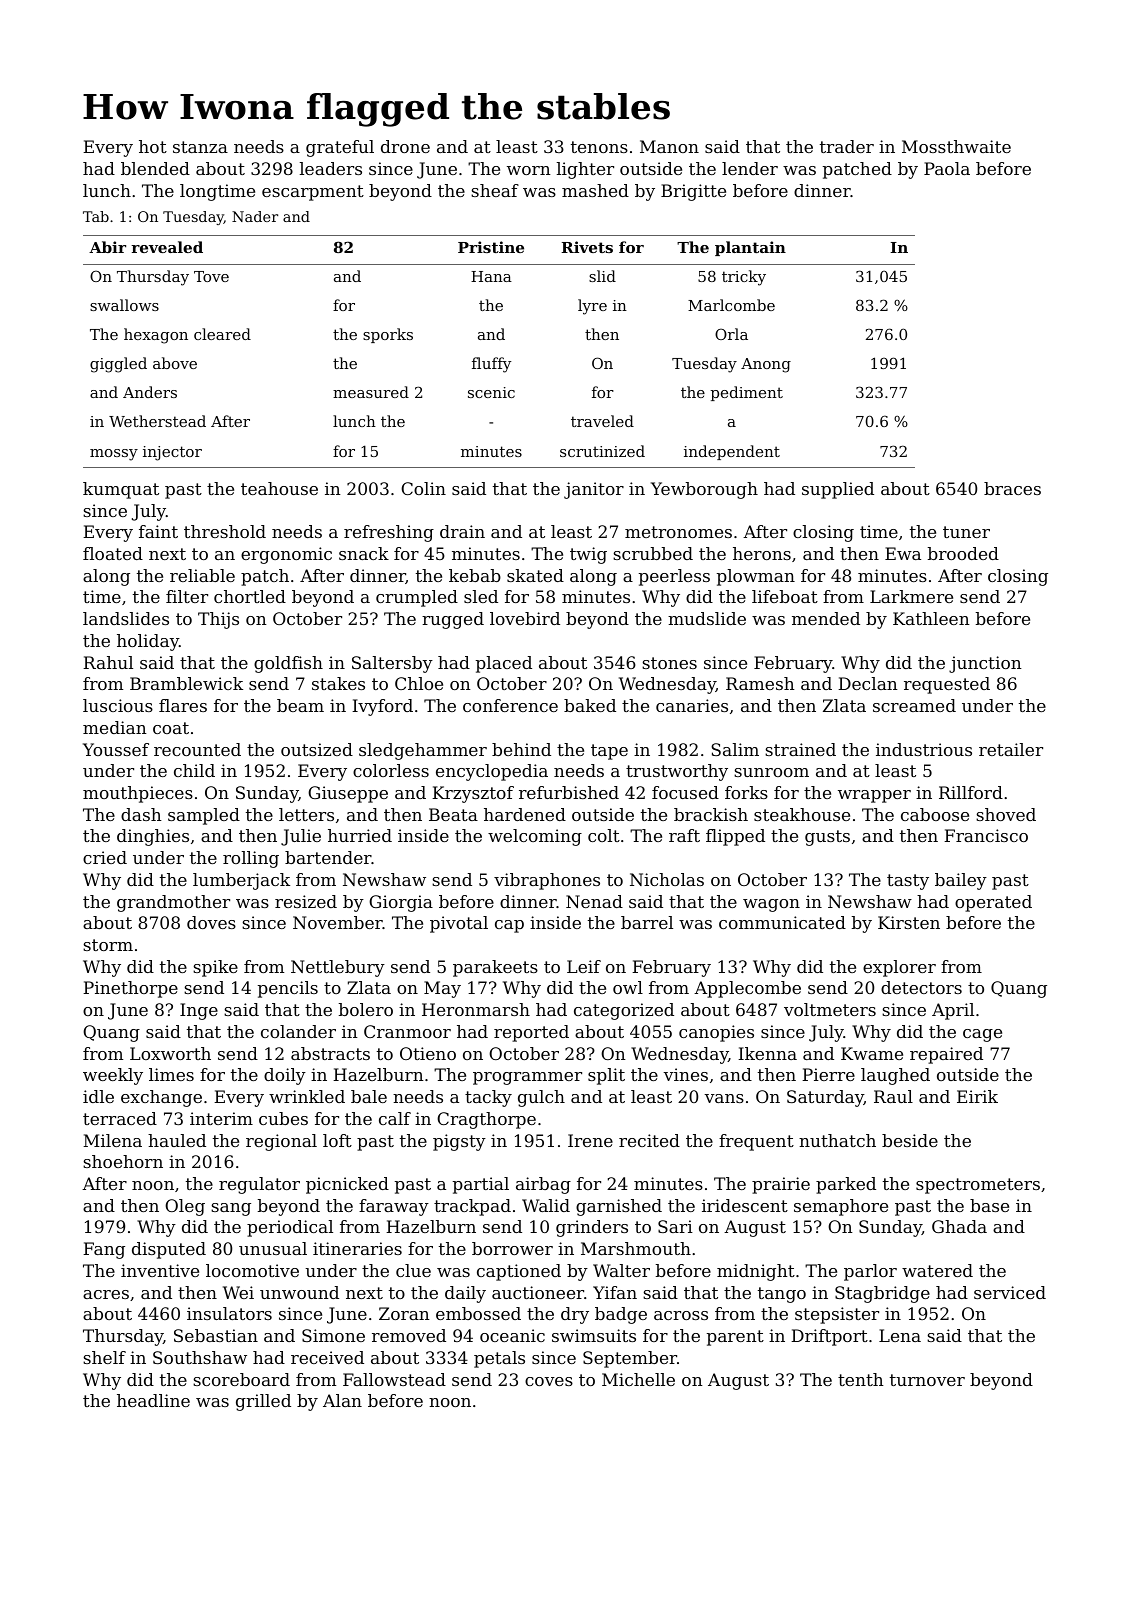  Describe the element at coordinates (1011, 749) in the screenshot. I see `retailer` at that location.
